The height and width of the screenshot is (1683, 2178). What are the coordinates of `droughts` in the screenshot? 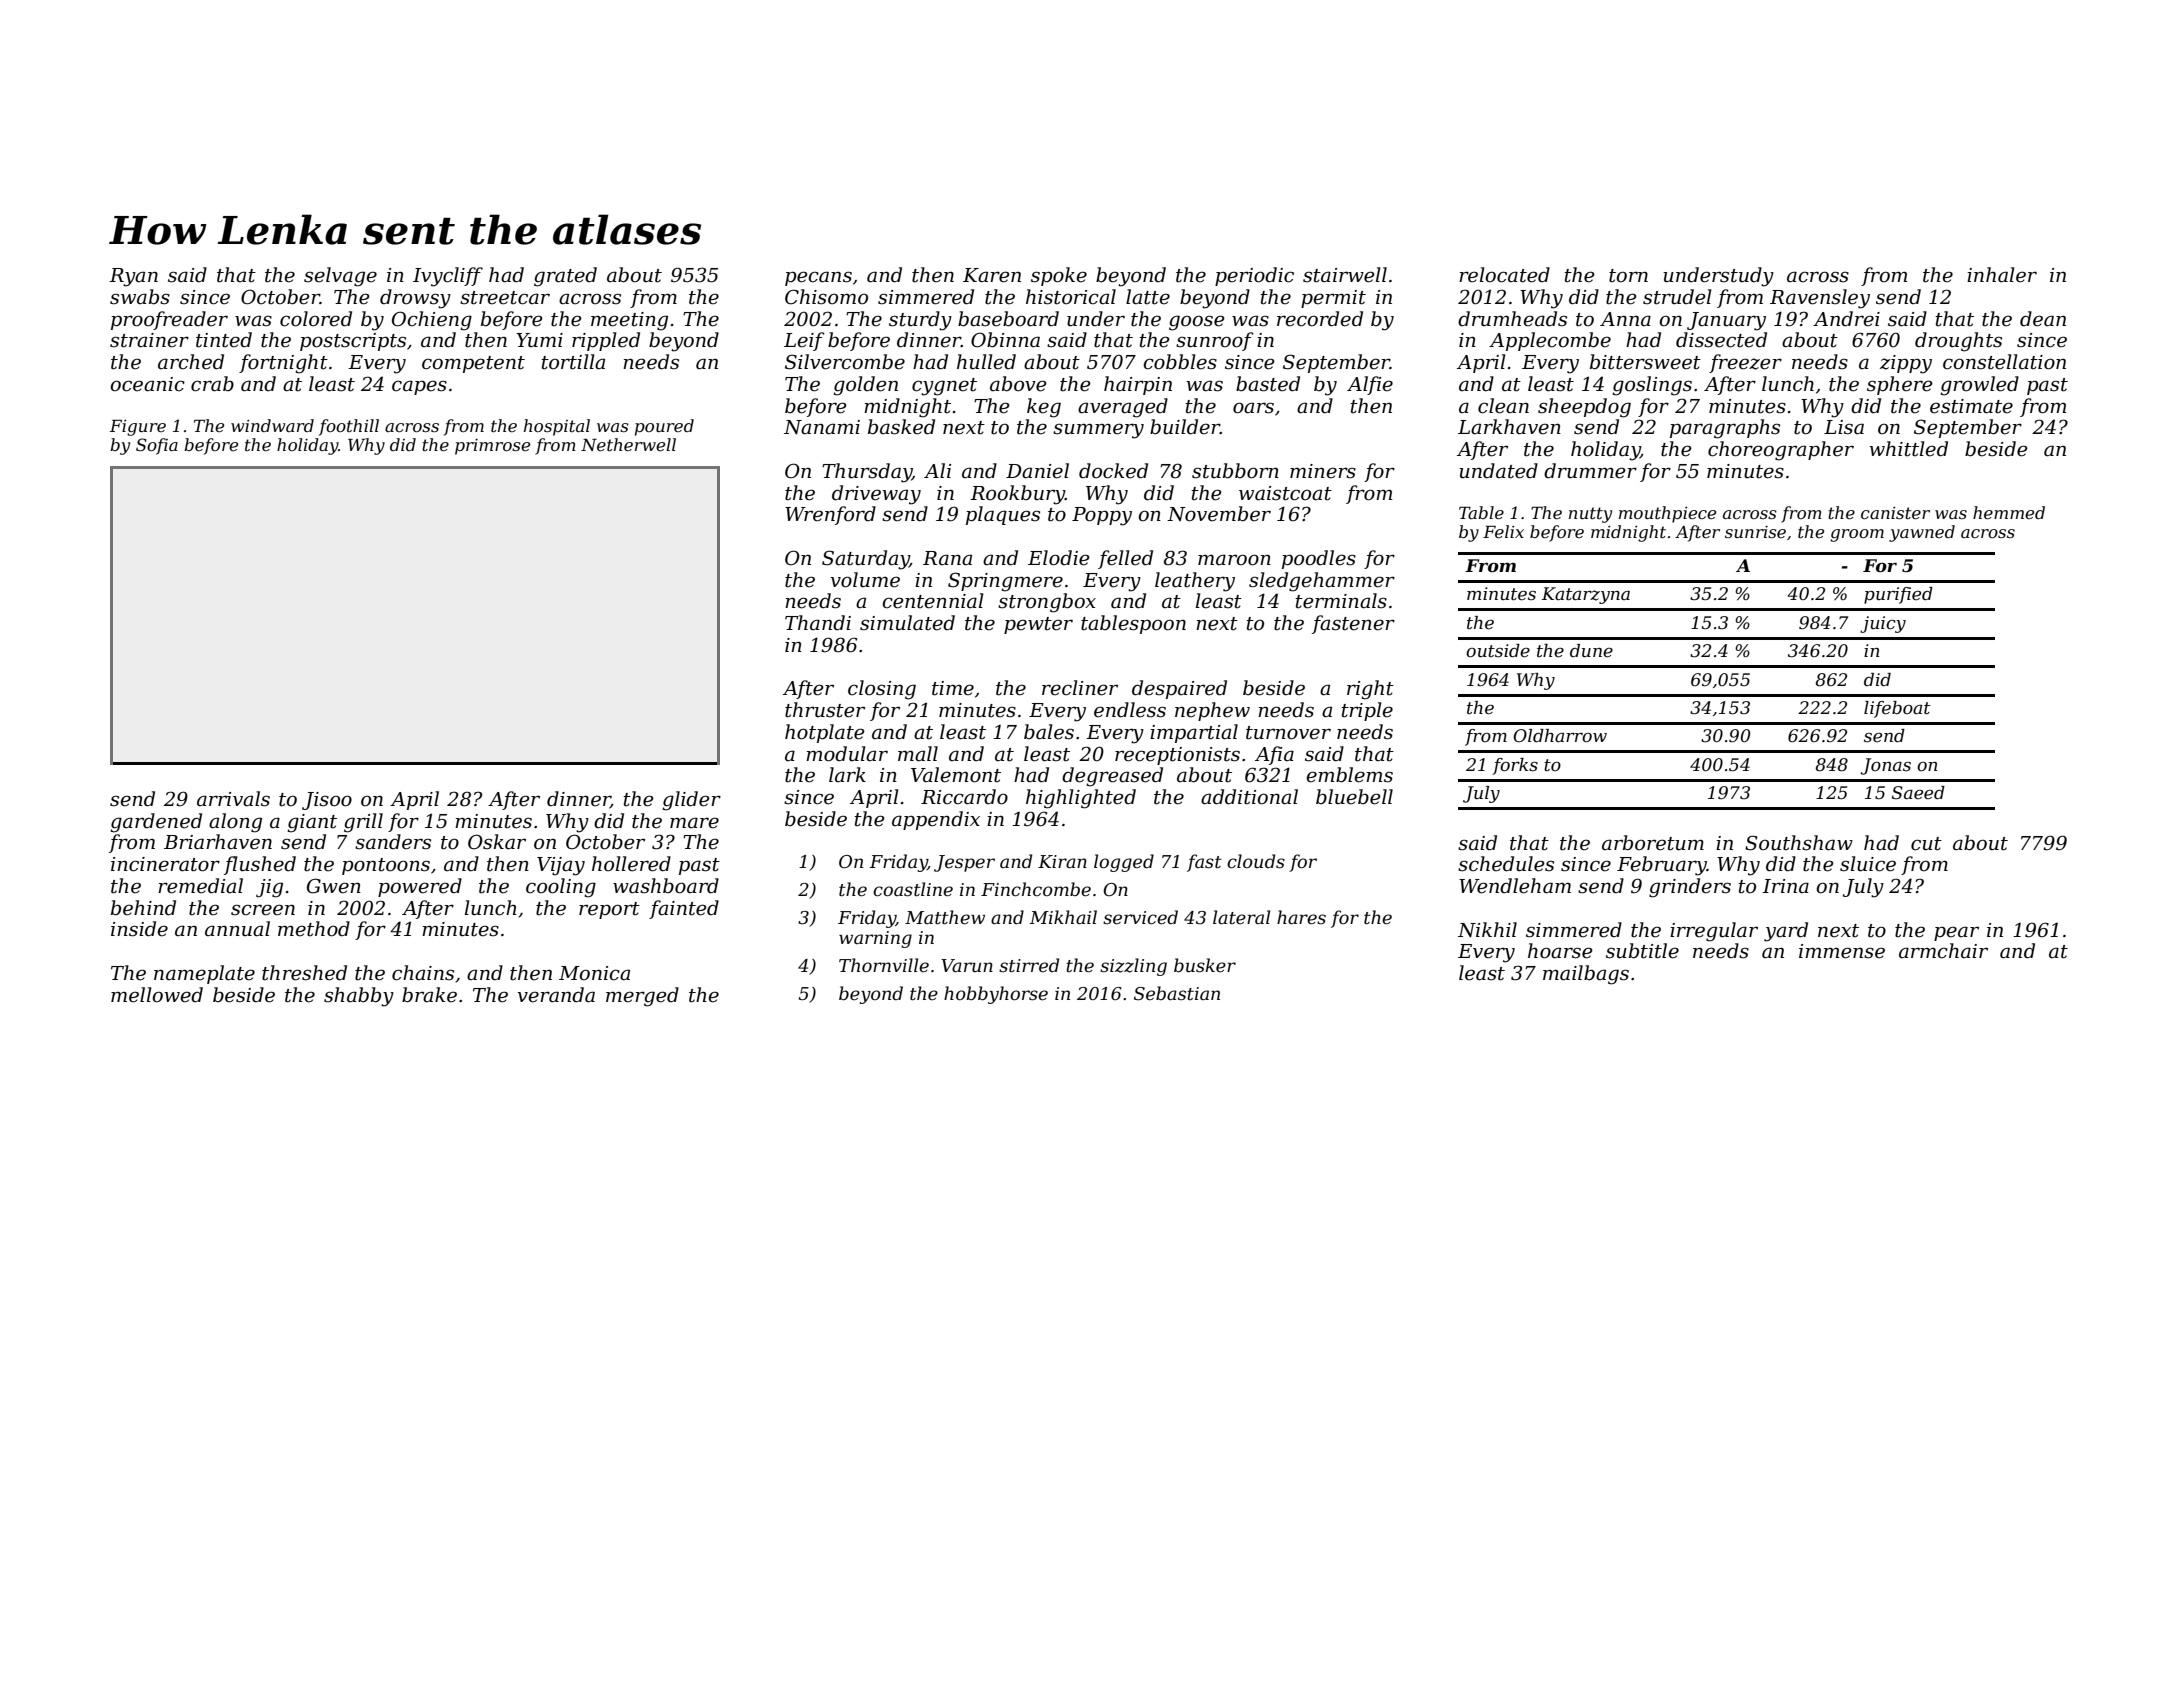 It's located at (1958, 342).
